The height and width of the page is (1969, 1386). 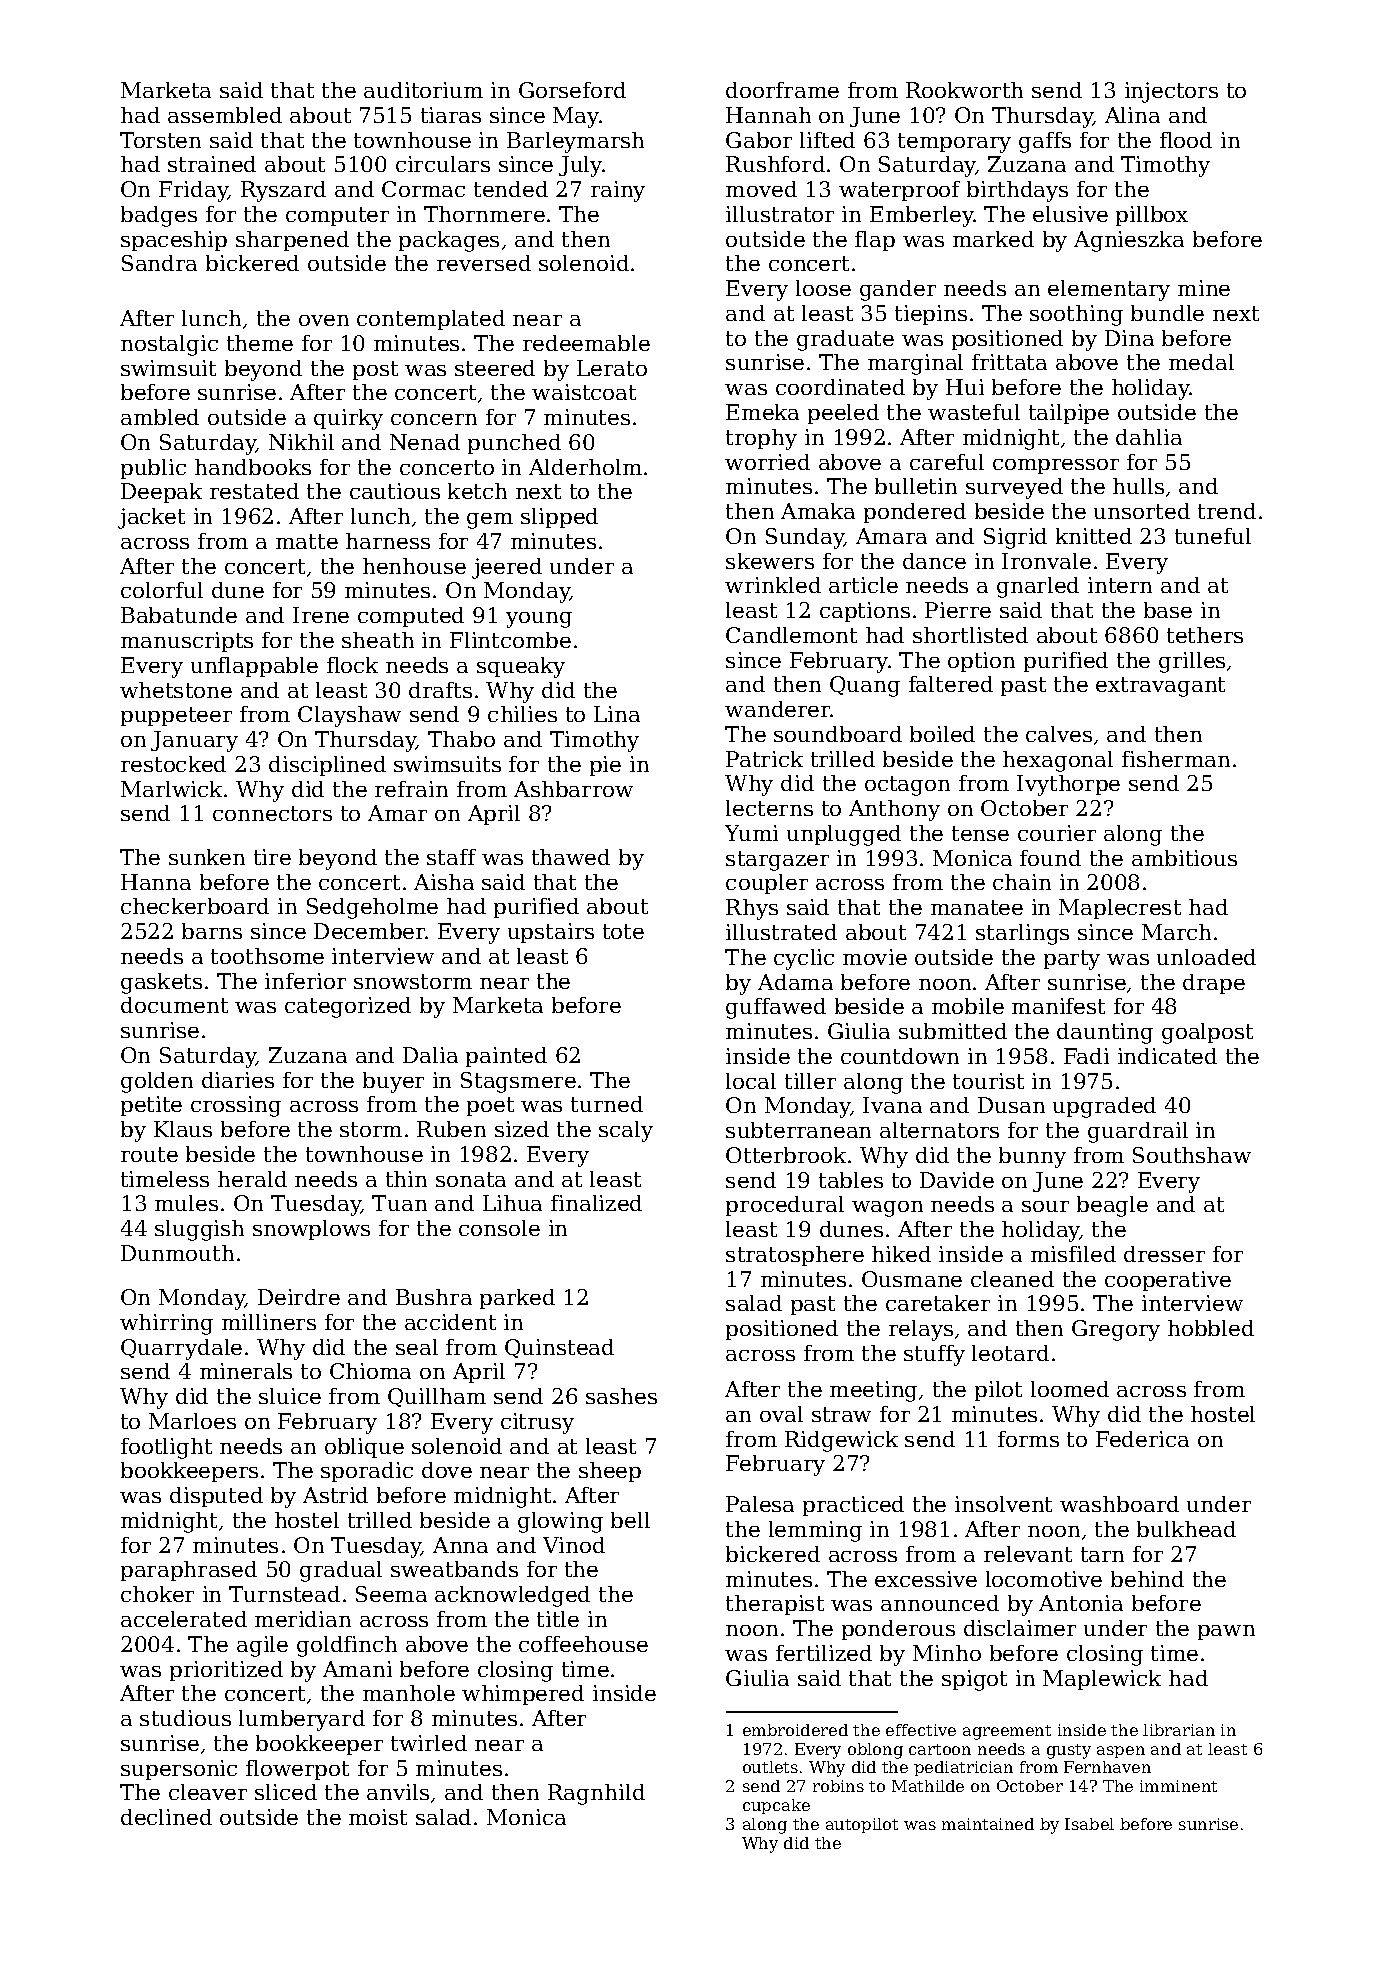 What do you see at coordinates (1201, 362) in the page?
I see `medal` at bounding box center [1201, 362].
